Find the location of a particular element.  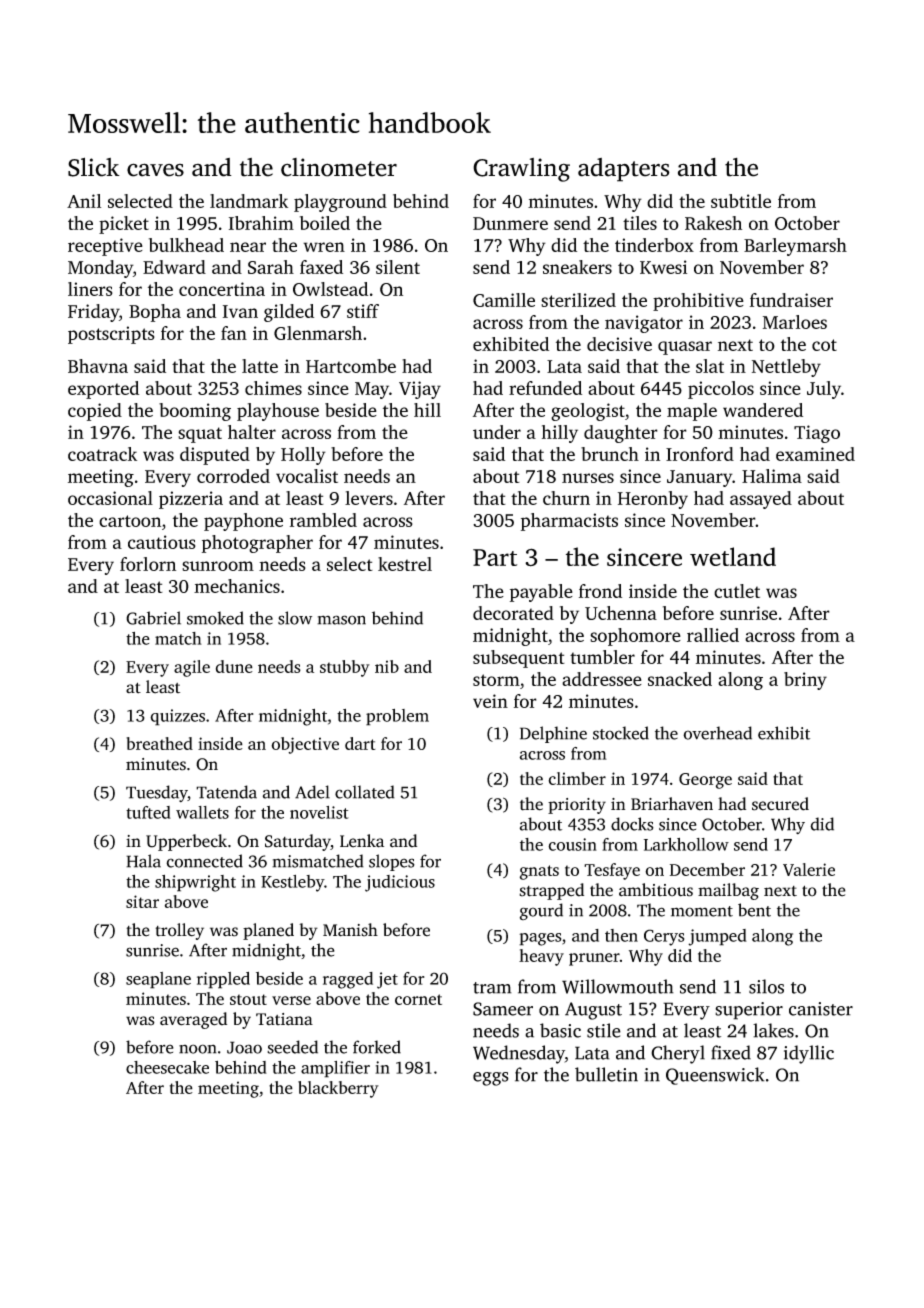

rippled is located at coordinates (223, 980).
